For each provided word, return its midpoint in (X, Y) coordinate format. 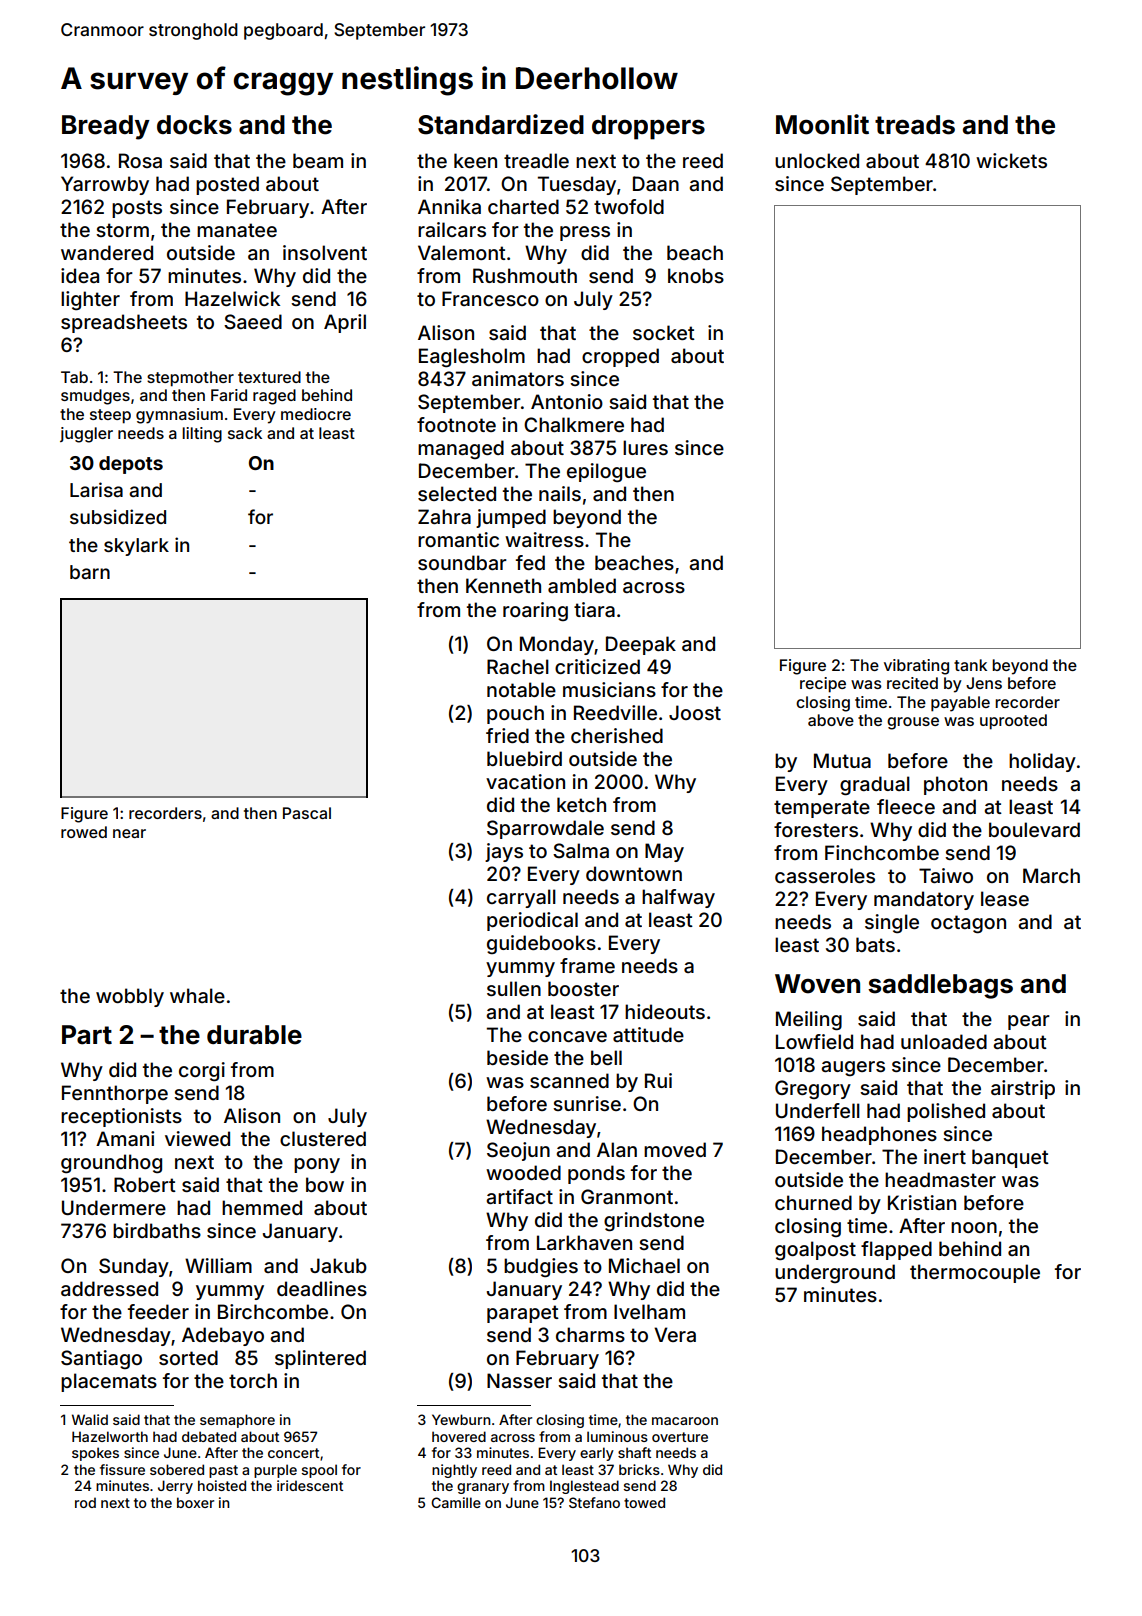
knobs (696, 275)
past (223, 1471)
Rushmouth (525, 275)
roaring (535, 611)
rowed (84, 832)
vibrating (916, 667)
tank (970, 665)
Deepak (641, 645)
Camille (456, 1502)
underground (835, 1273)
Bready (106, 127)
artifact (519, 1196)
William (218, 1265)
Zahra (444, 516)
